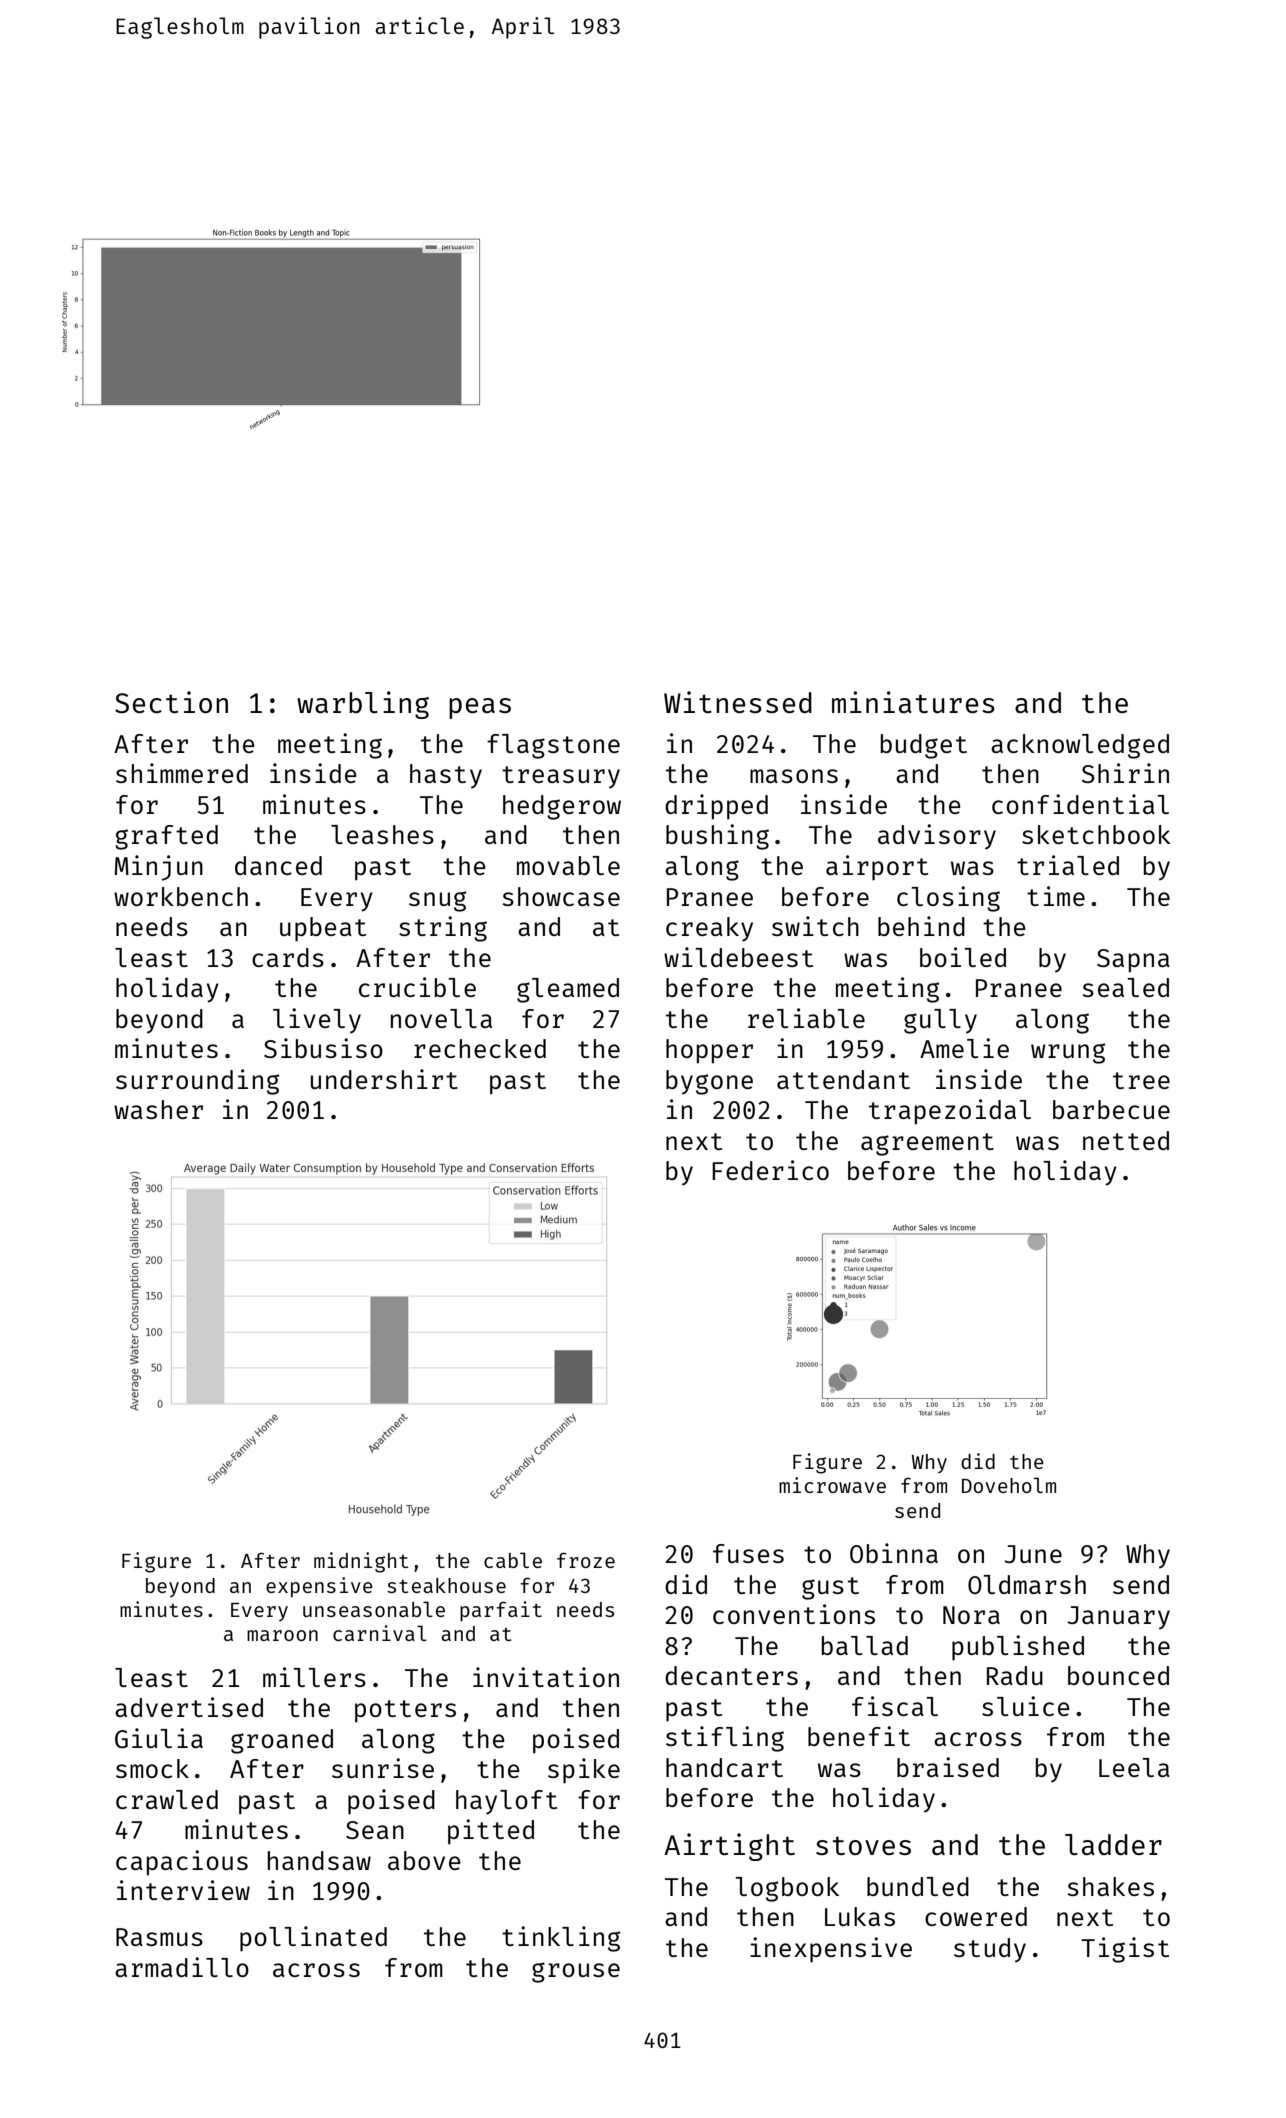  What do you see at coordinates (158, 1109) in the screenshot?
I see `washer` at bounding box center [158, 1109].
